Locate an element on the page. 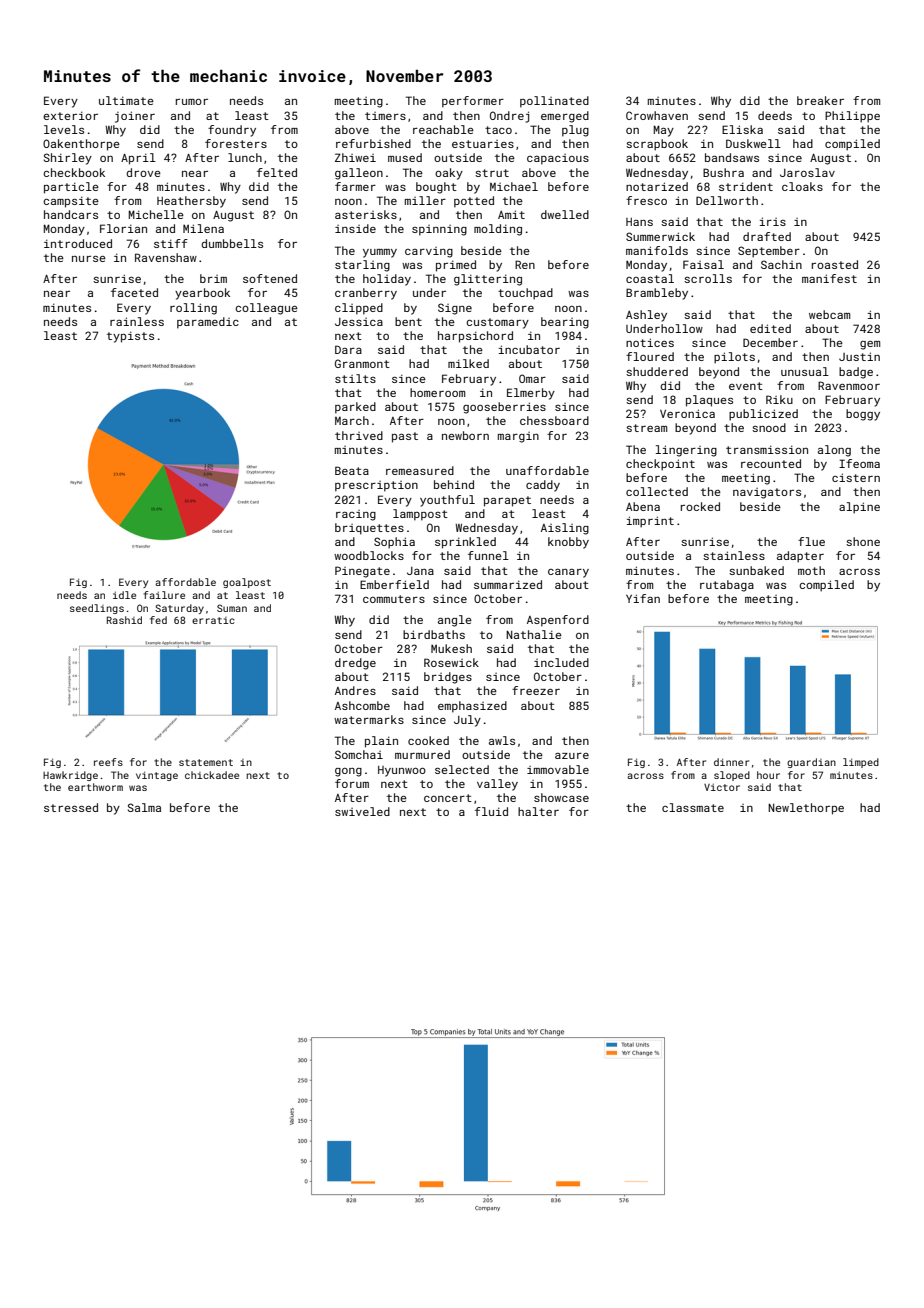 The width and height of the page is (924, 1308). lingering is located at coordinates (686, 451).
